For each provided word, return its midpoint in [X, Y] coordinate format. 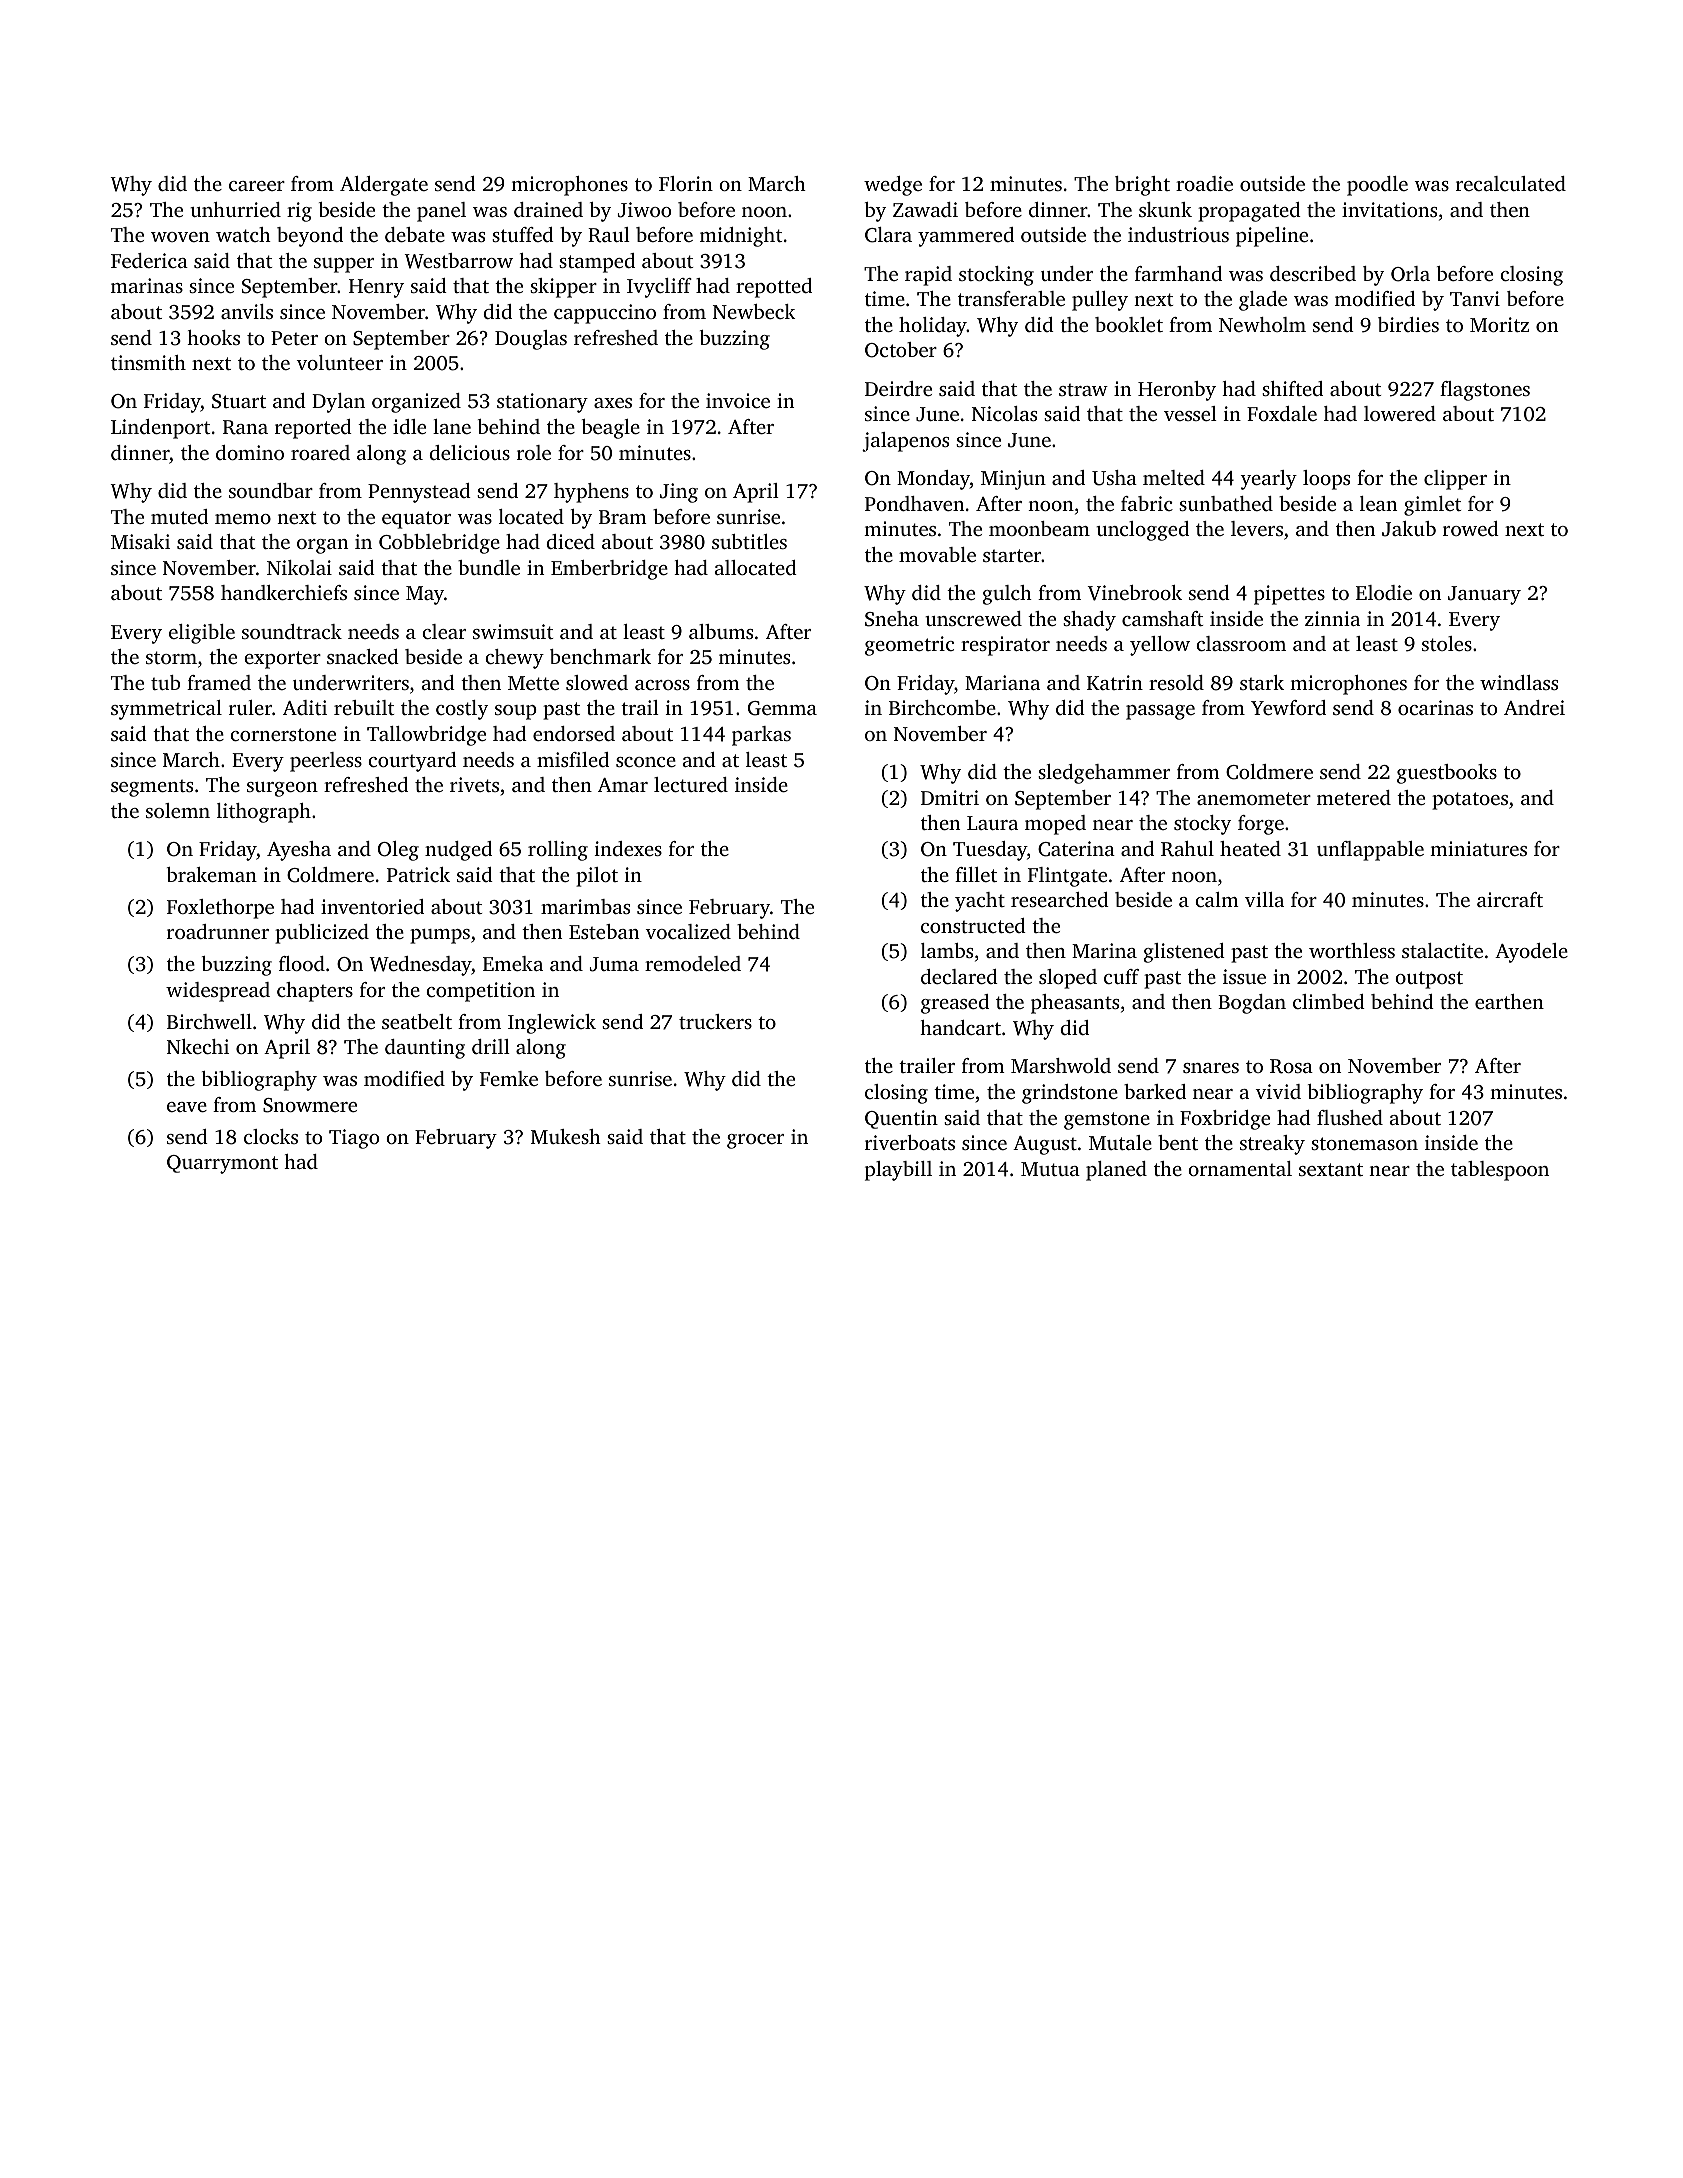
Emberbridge [609, 570]
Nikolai [299, 567]
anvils [247, 311]
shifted [1292, 388]
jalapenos [905, 442]
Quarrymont [222, 1164]
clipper [1455, 480]
